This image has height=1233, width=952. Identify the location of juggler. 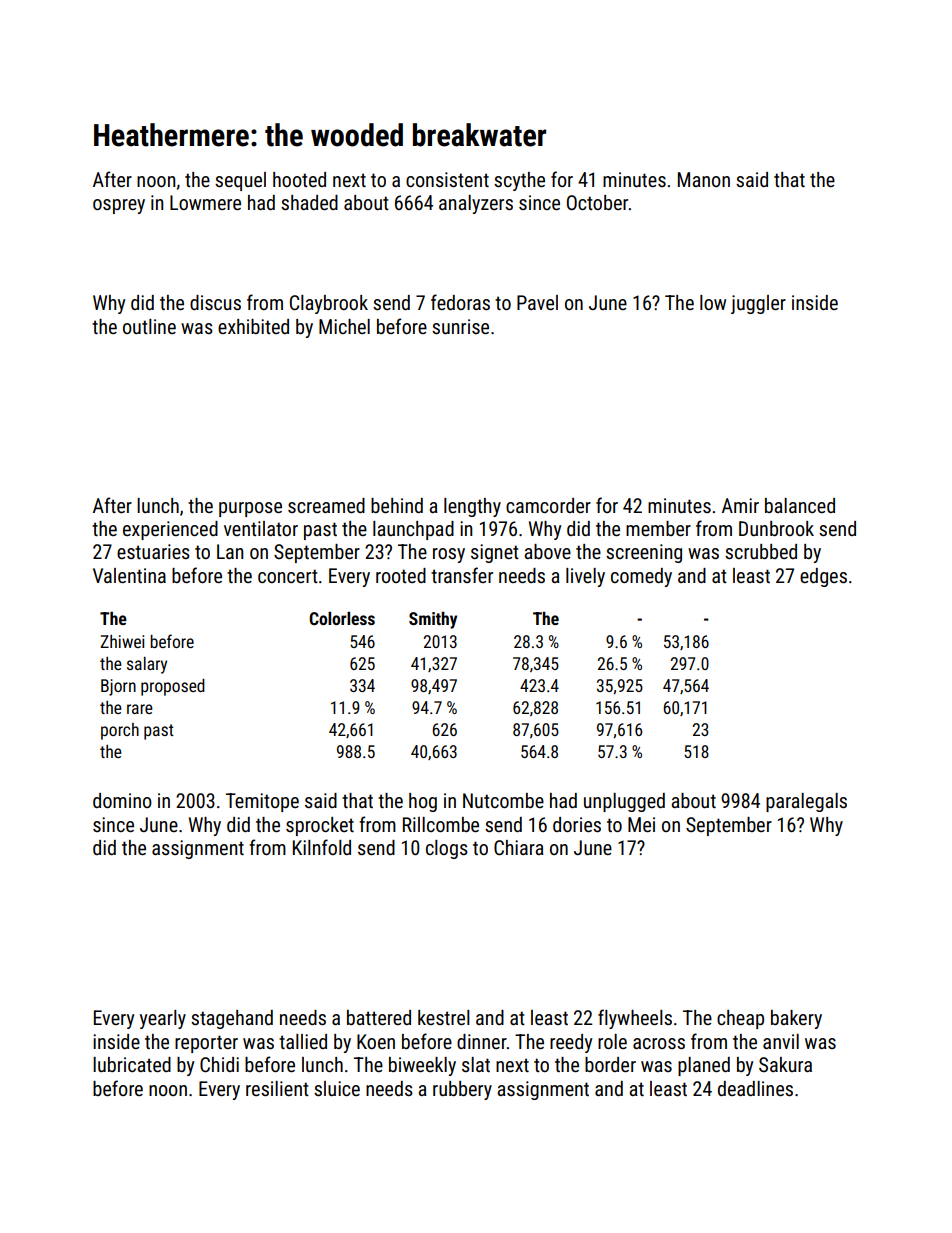
(758, 304).
